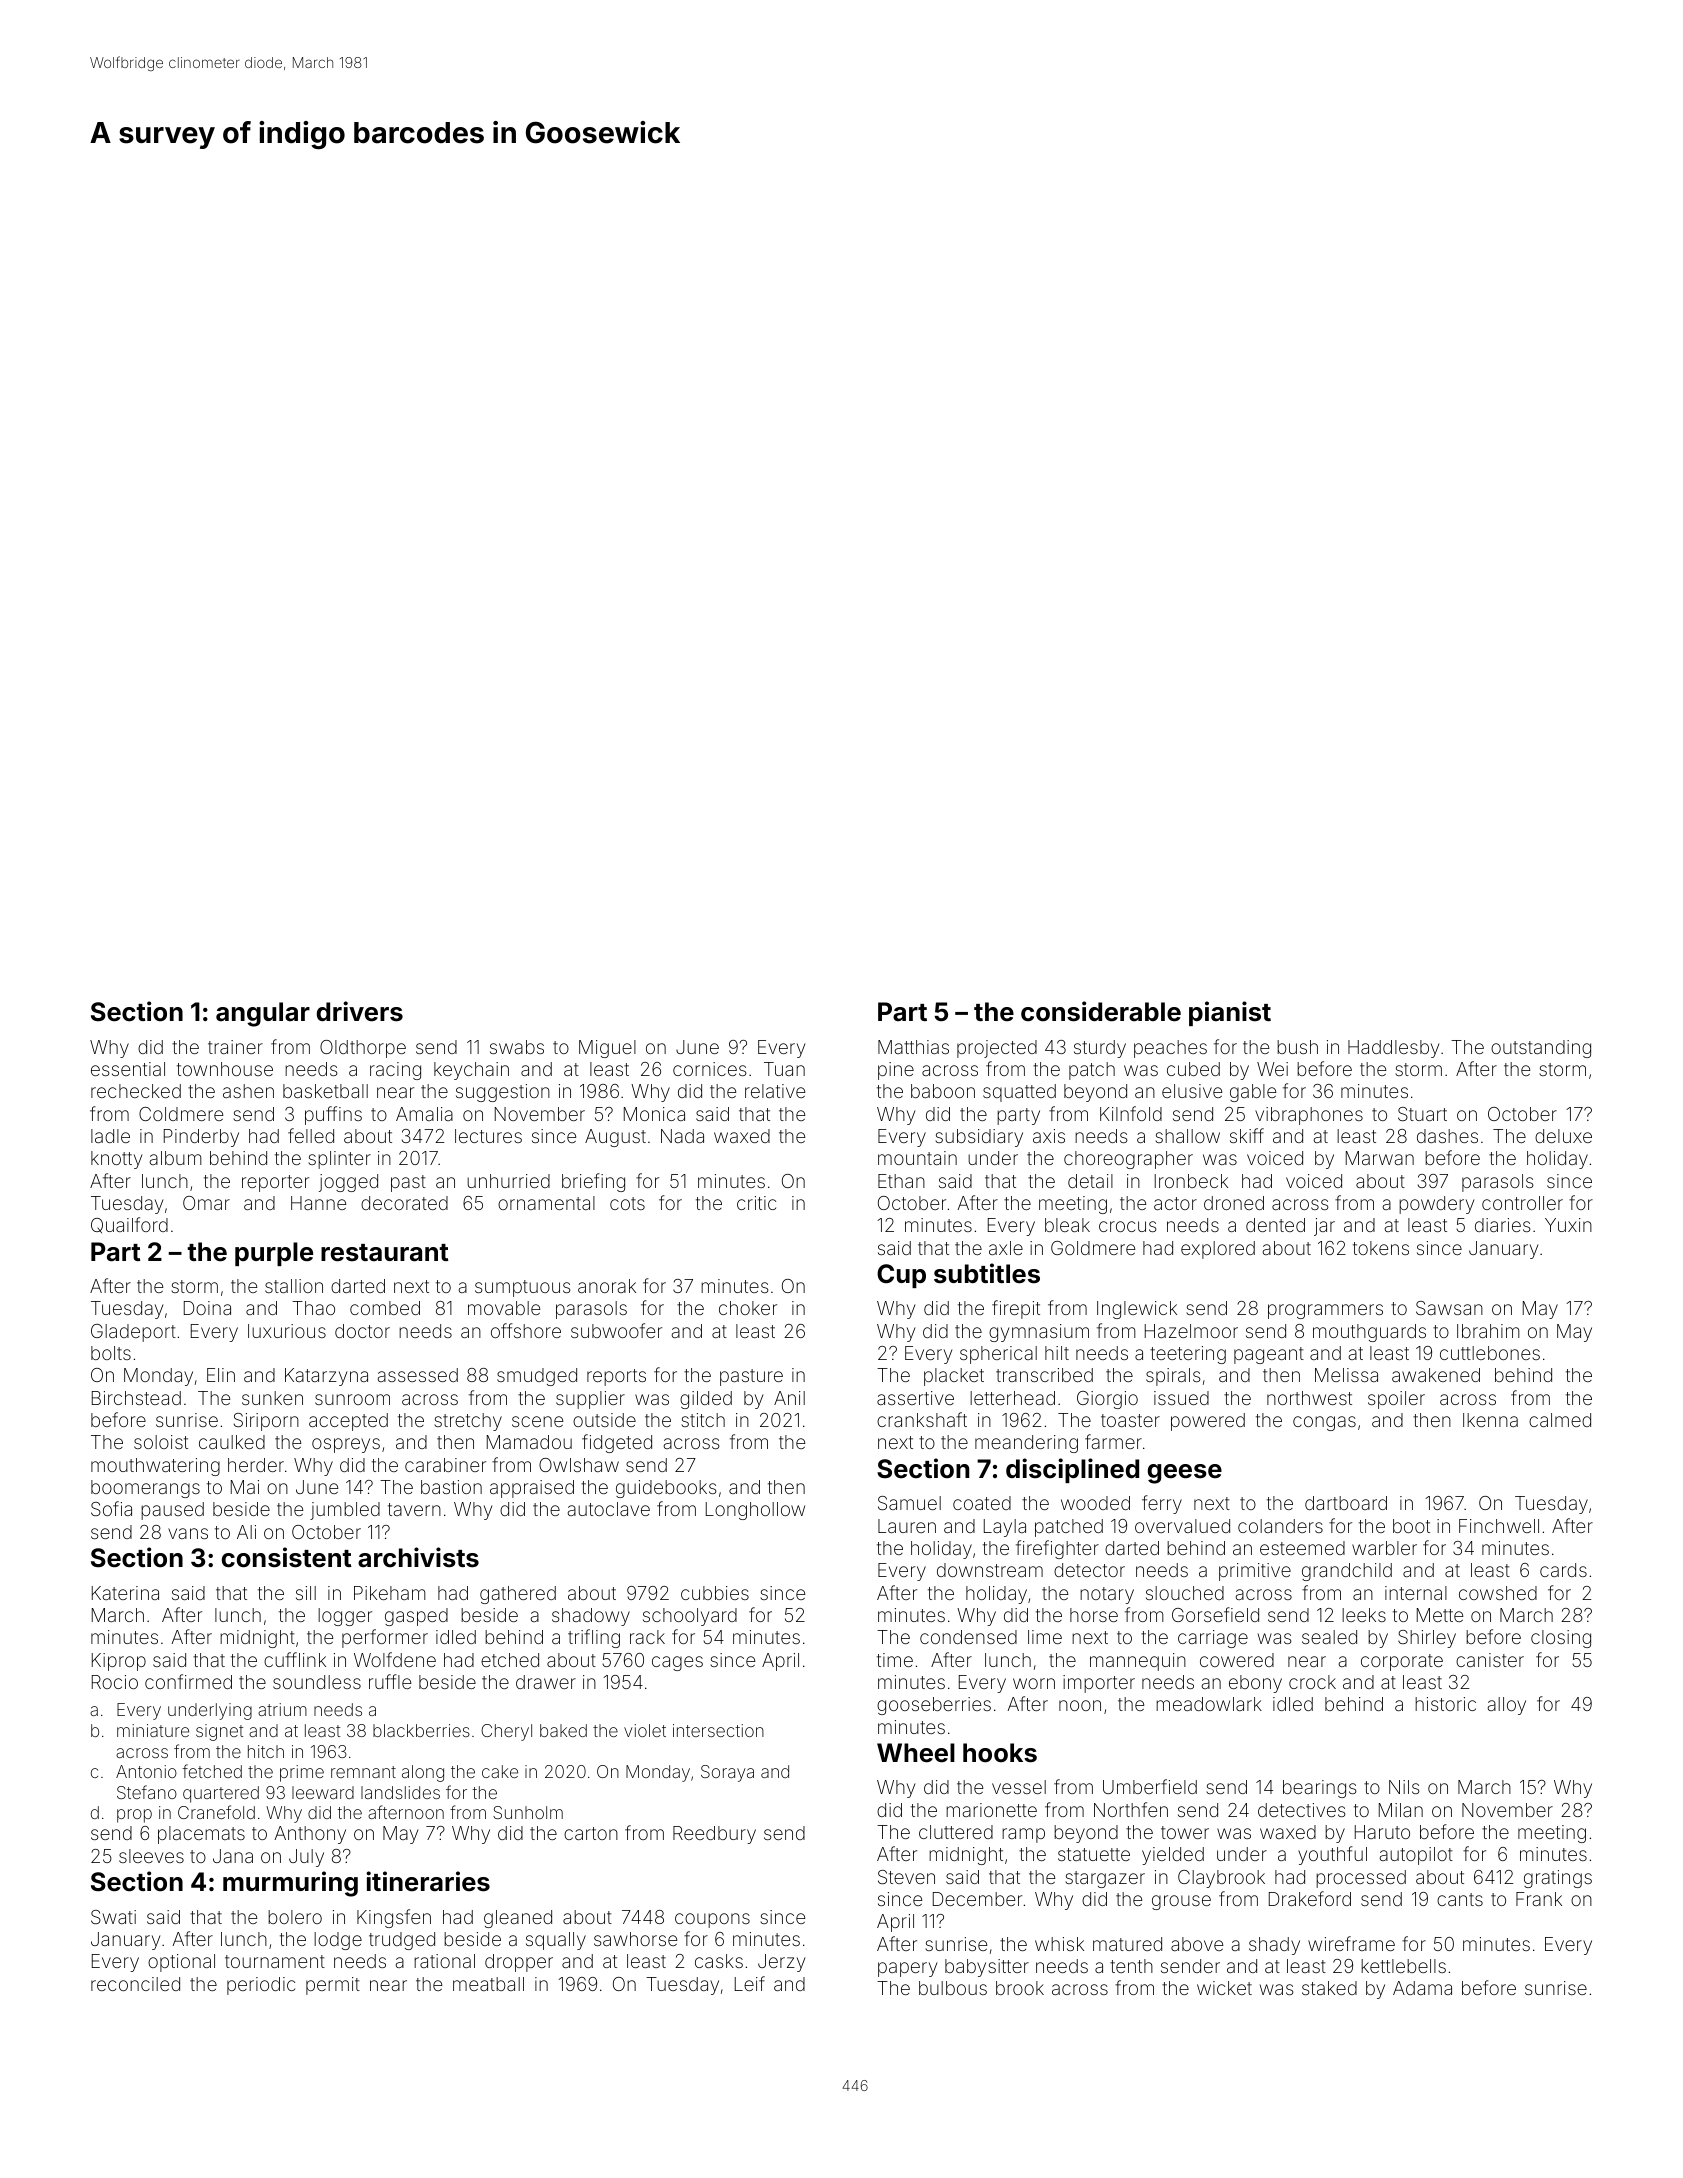 The image size is (1683, 2178). What do you see at coordinates (295, 1659) in the screenshot?
I see `cufflink` at bounding box center [295, 1659].
